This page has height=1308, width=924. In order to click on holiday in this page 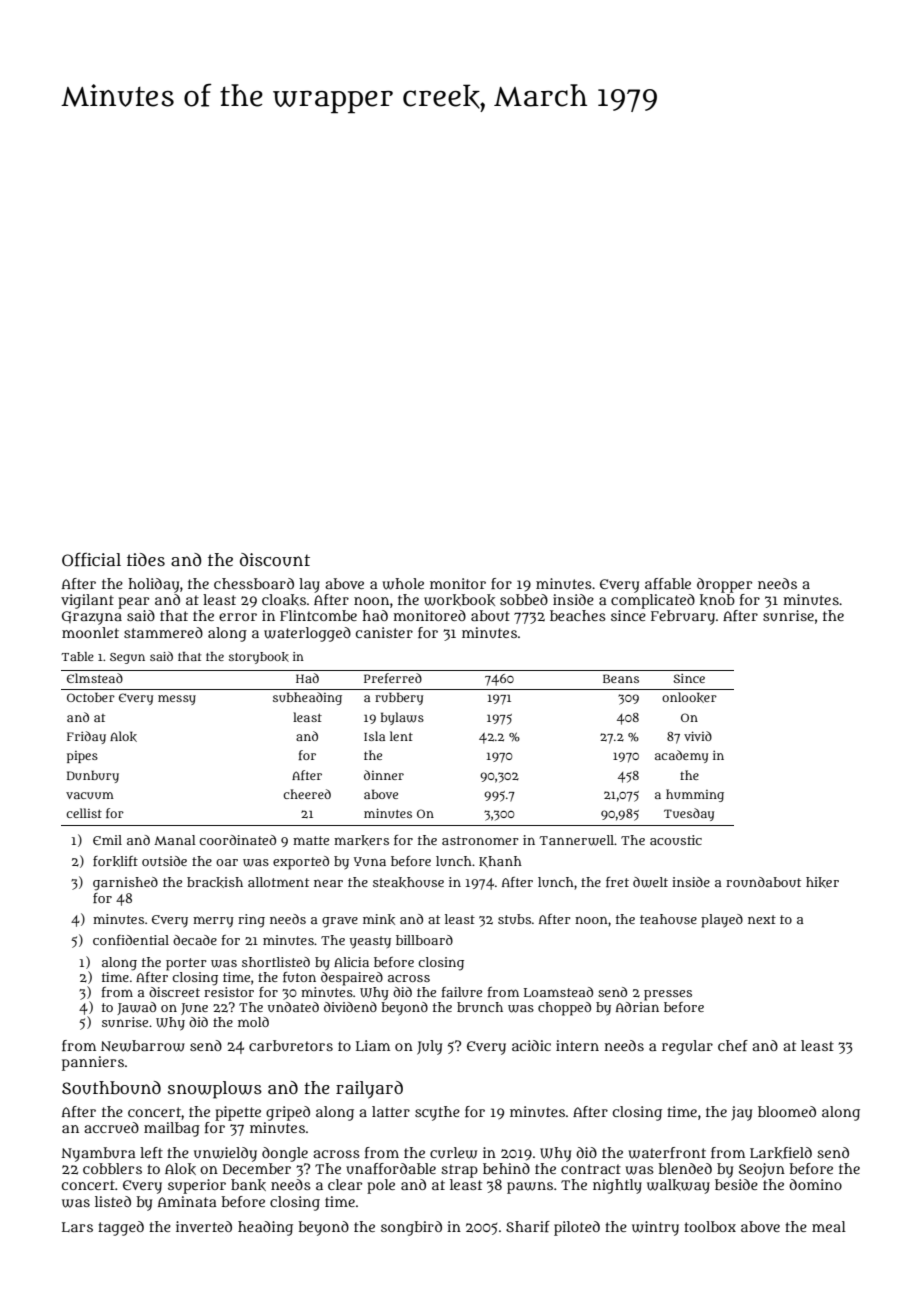, I will do `click(153, 585)`.
